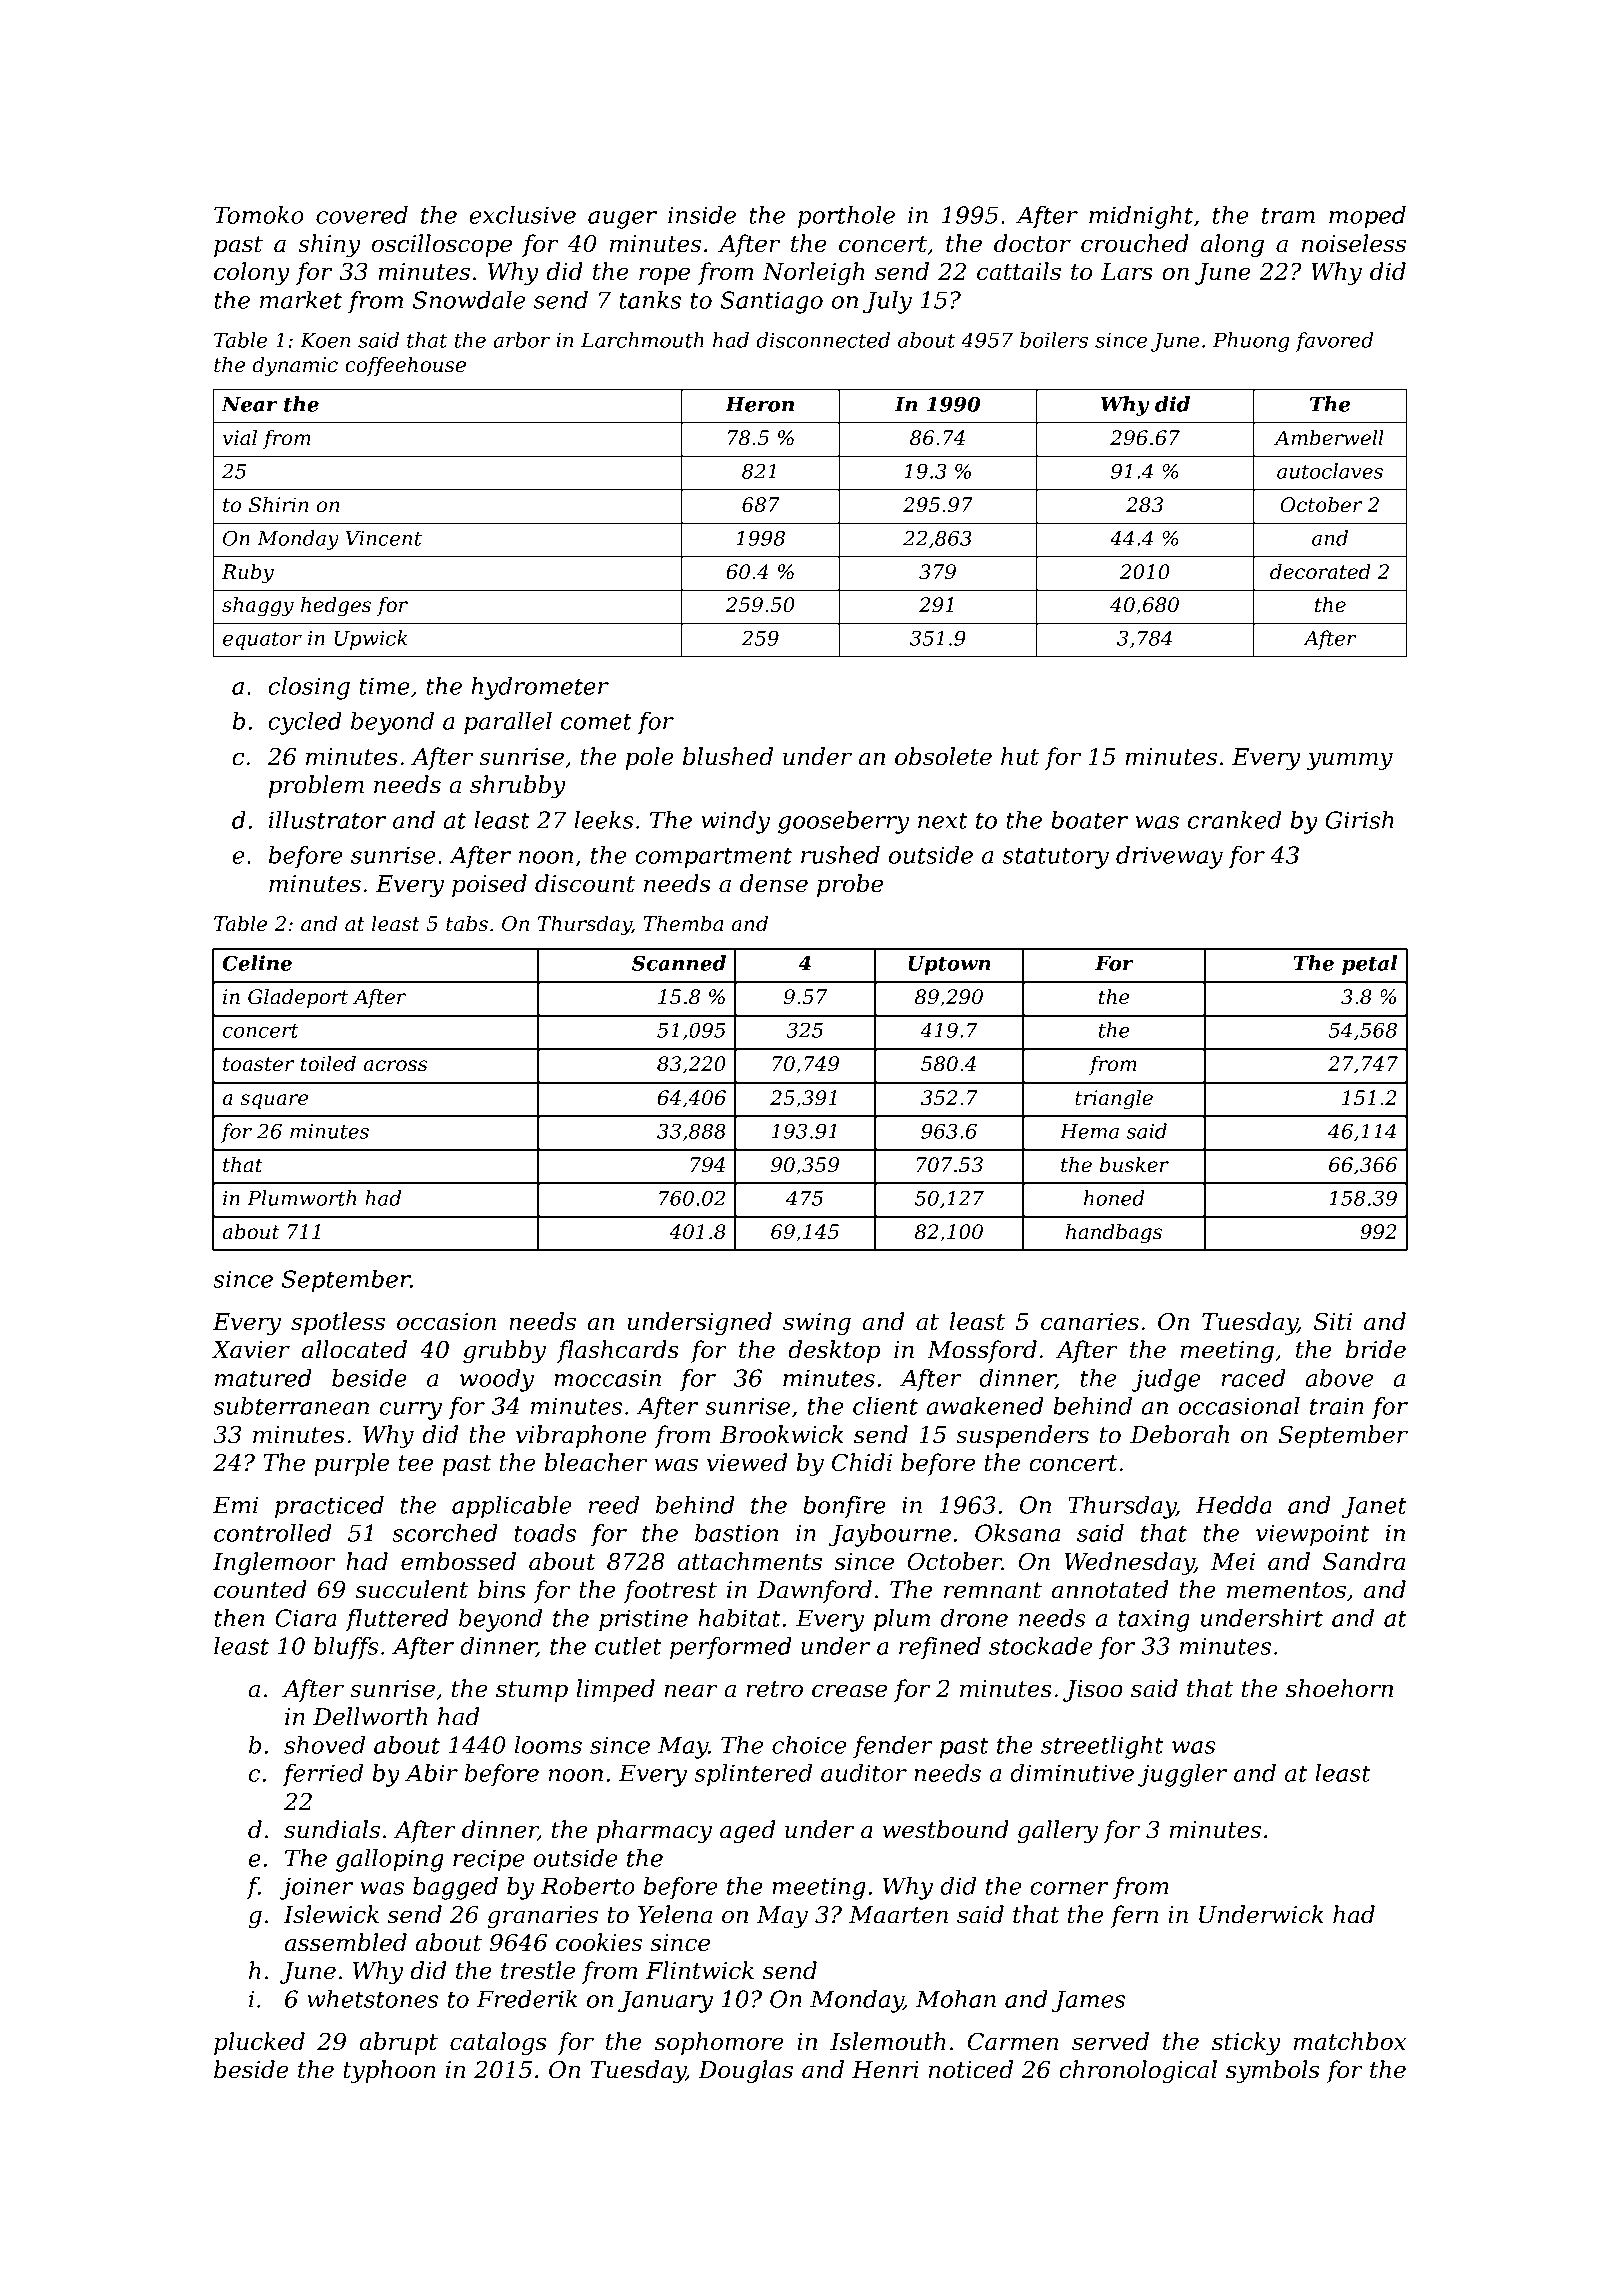 The width and height of the image is (1620, 2292). I want to click on aged, so click(747, 1831).
